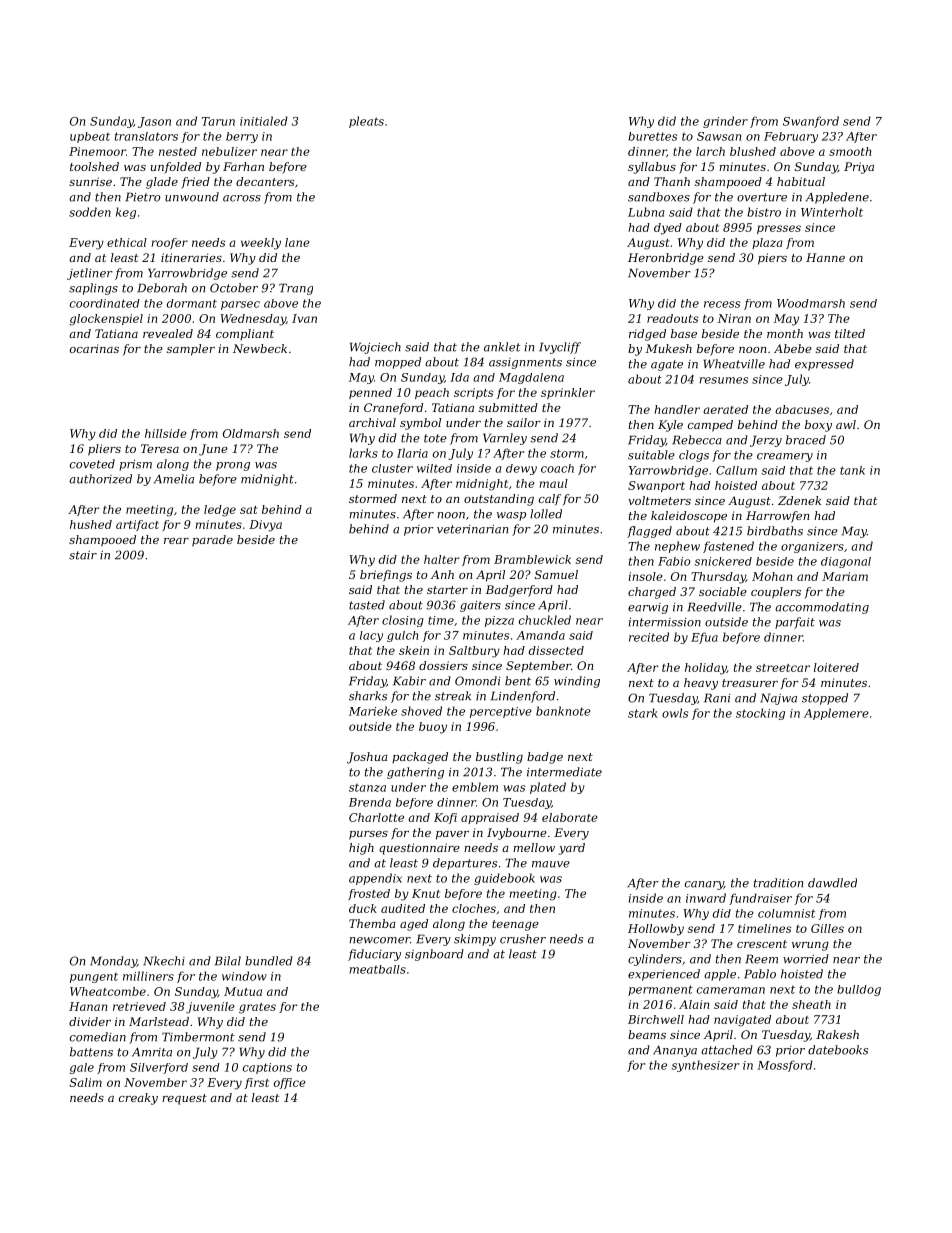  Describe the element at coordinates (502, 347) in the page. I see `anklet` at that location.
